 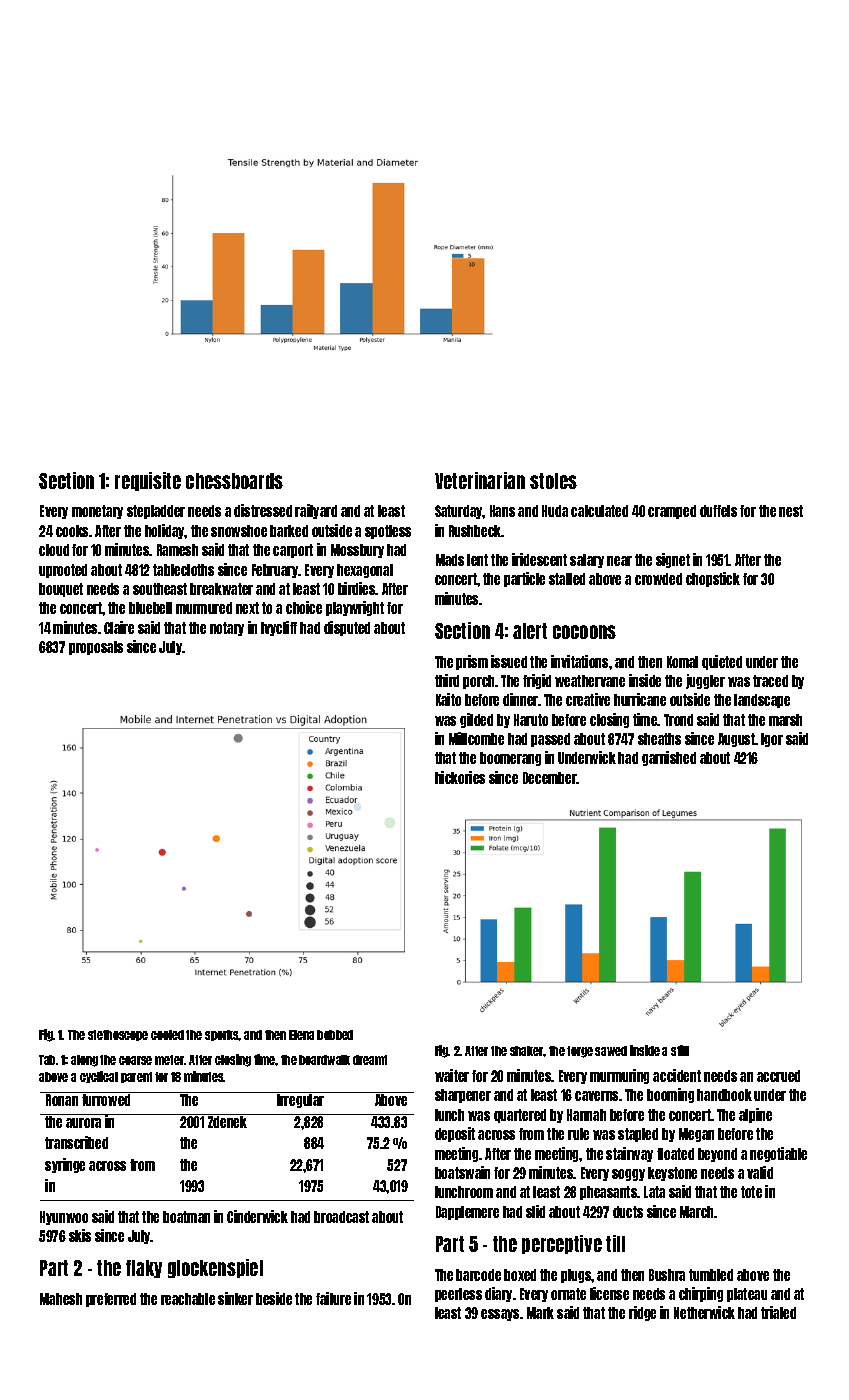 I want to click on sinker, so click(x=235, y=1298).
